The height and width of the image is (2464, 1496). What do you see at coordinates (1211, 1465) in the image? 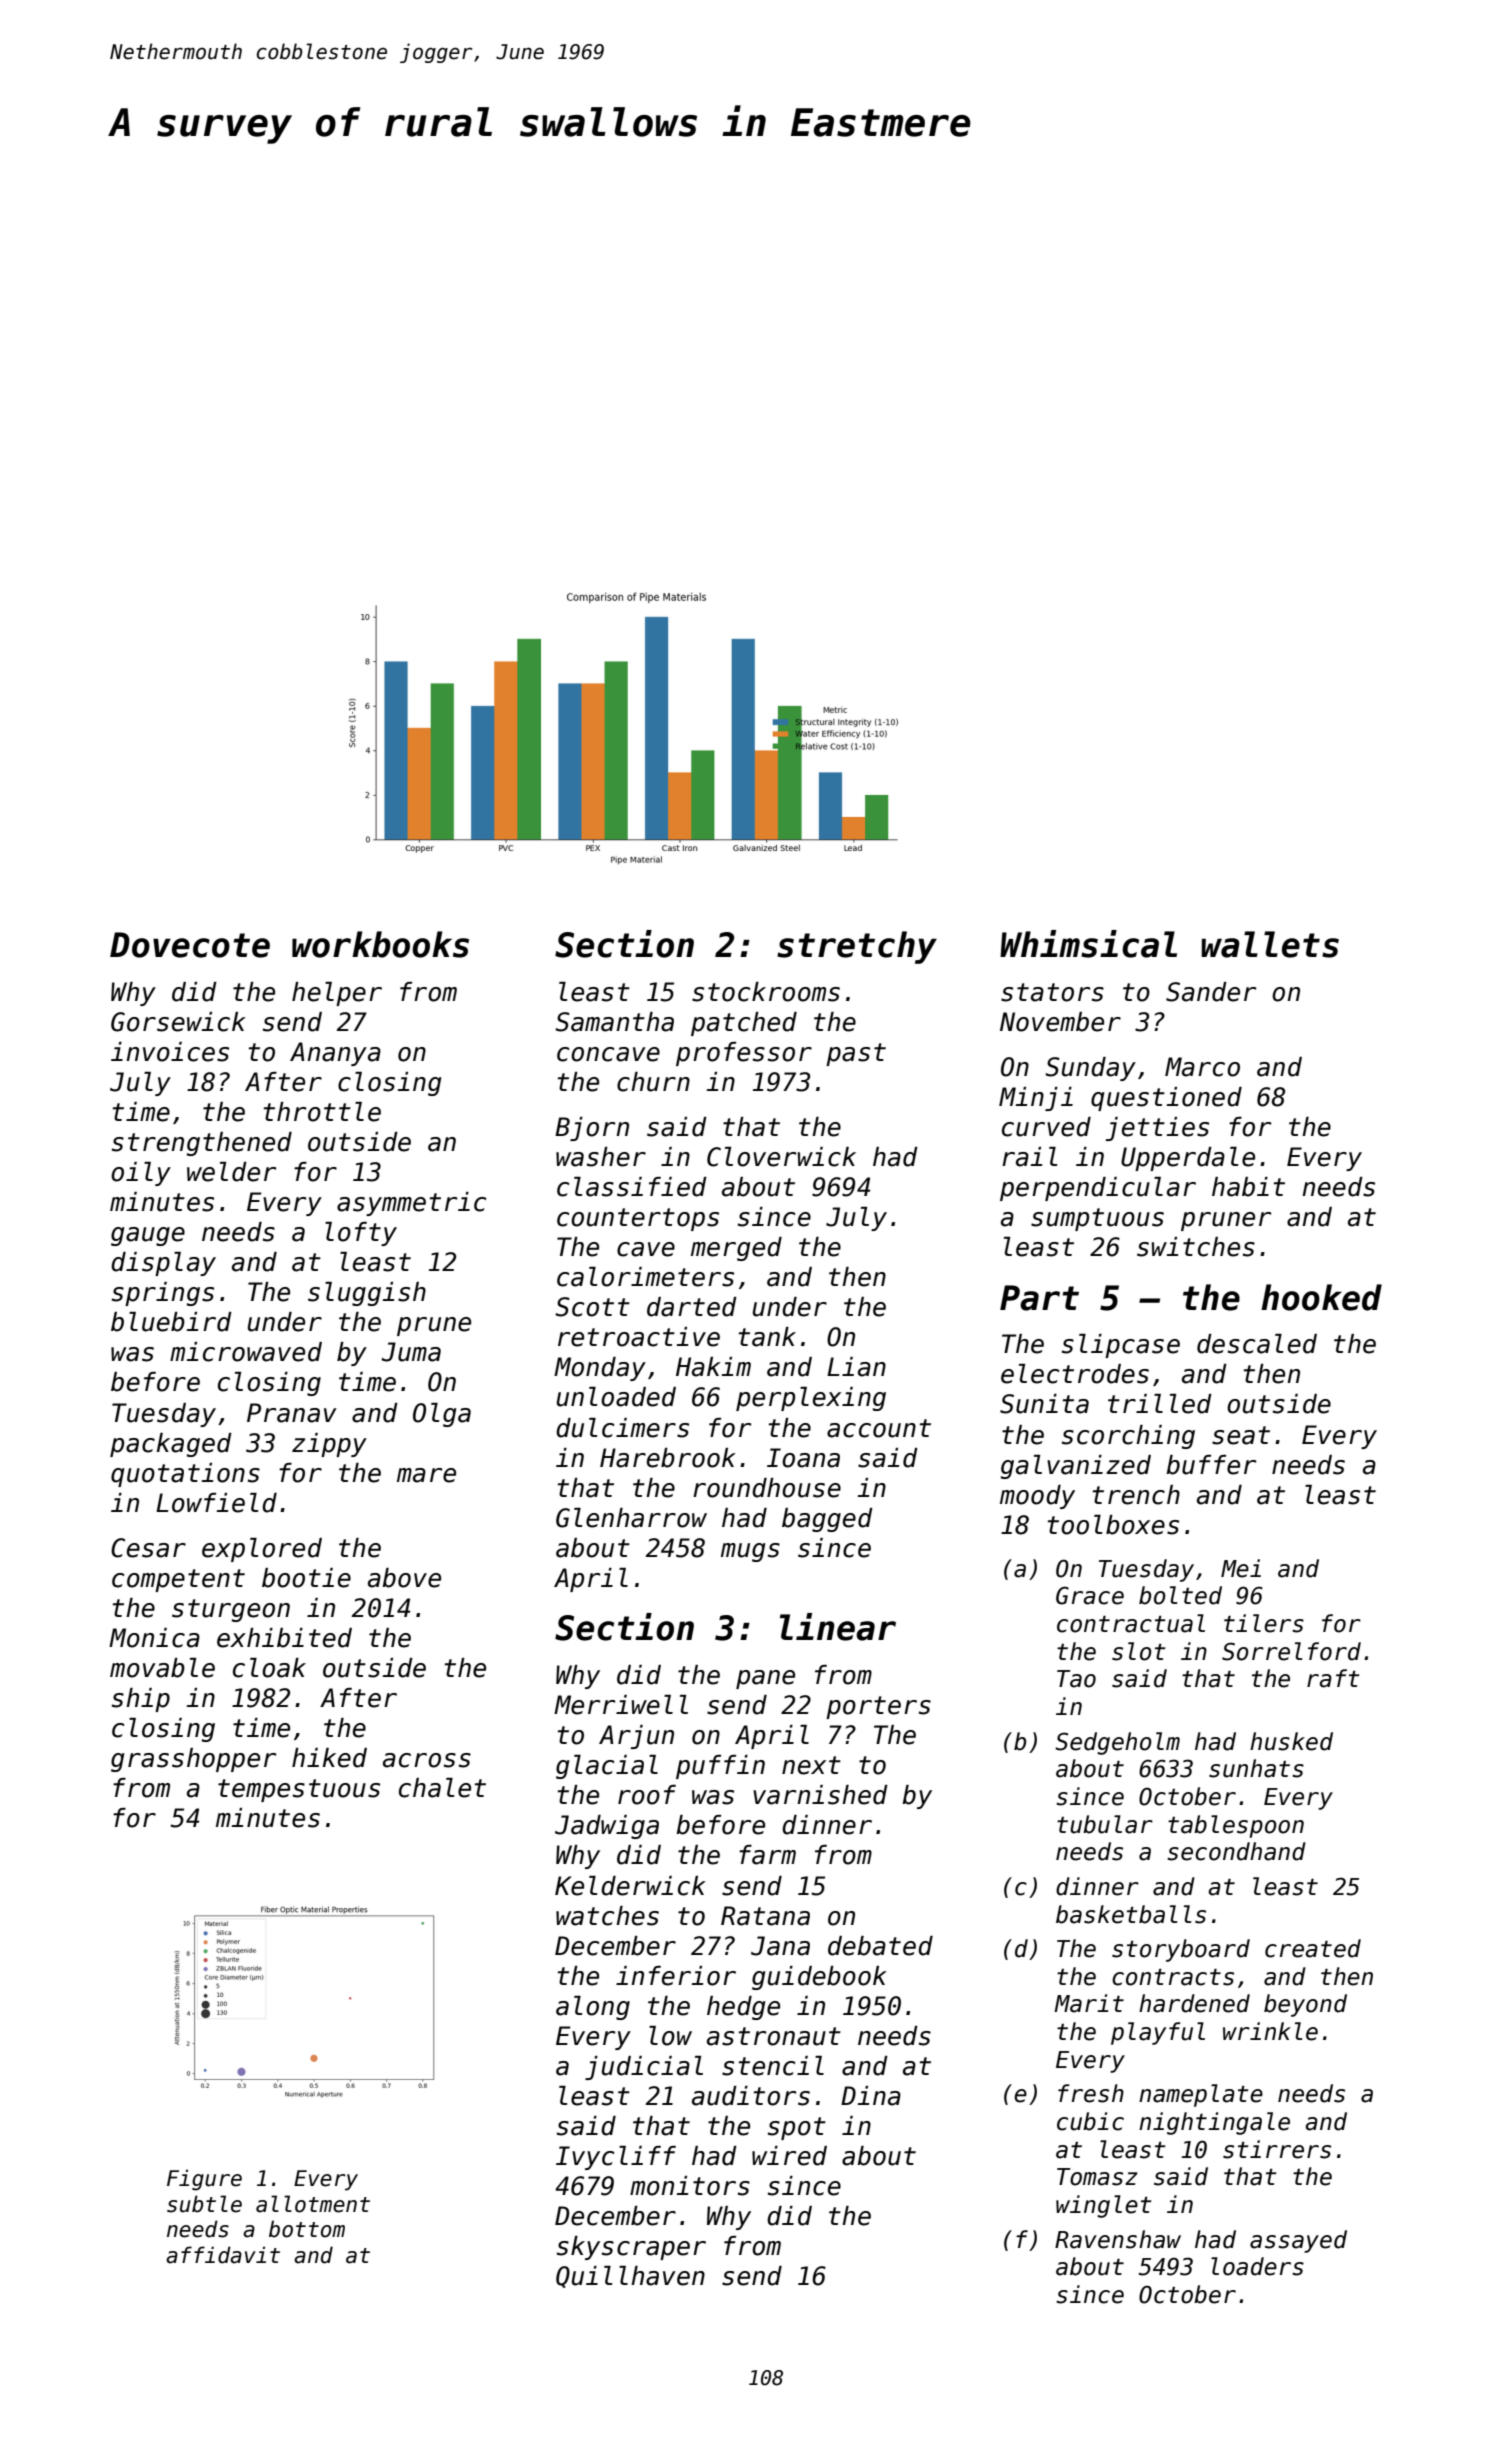
I see `buffer` at bounding box center [1211, 1465].
